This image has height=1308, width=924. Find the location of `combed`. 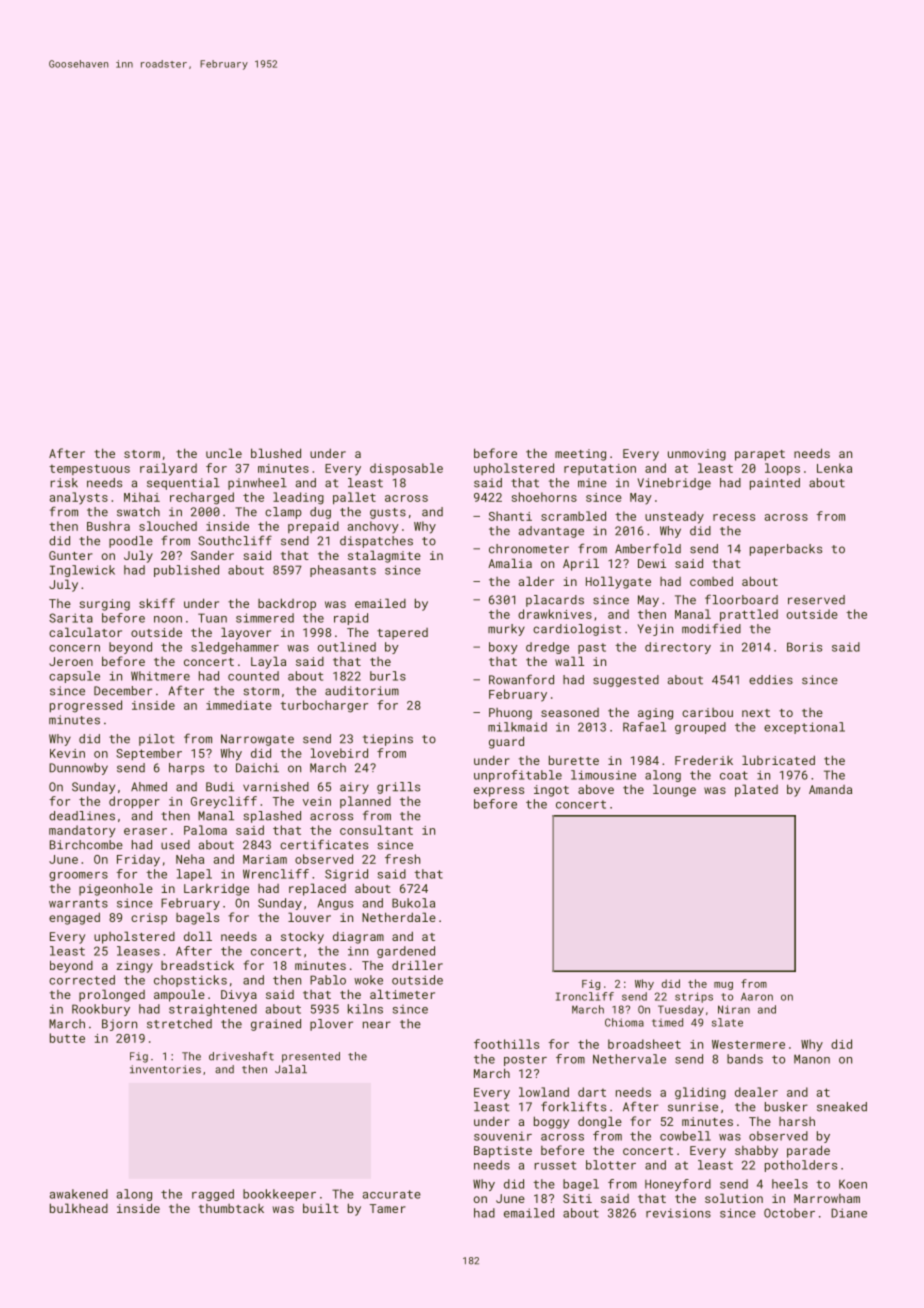

combed is located at coordinates (711, 581).
